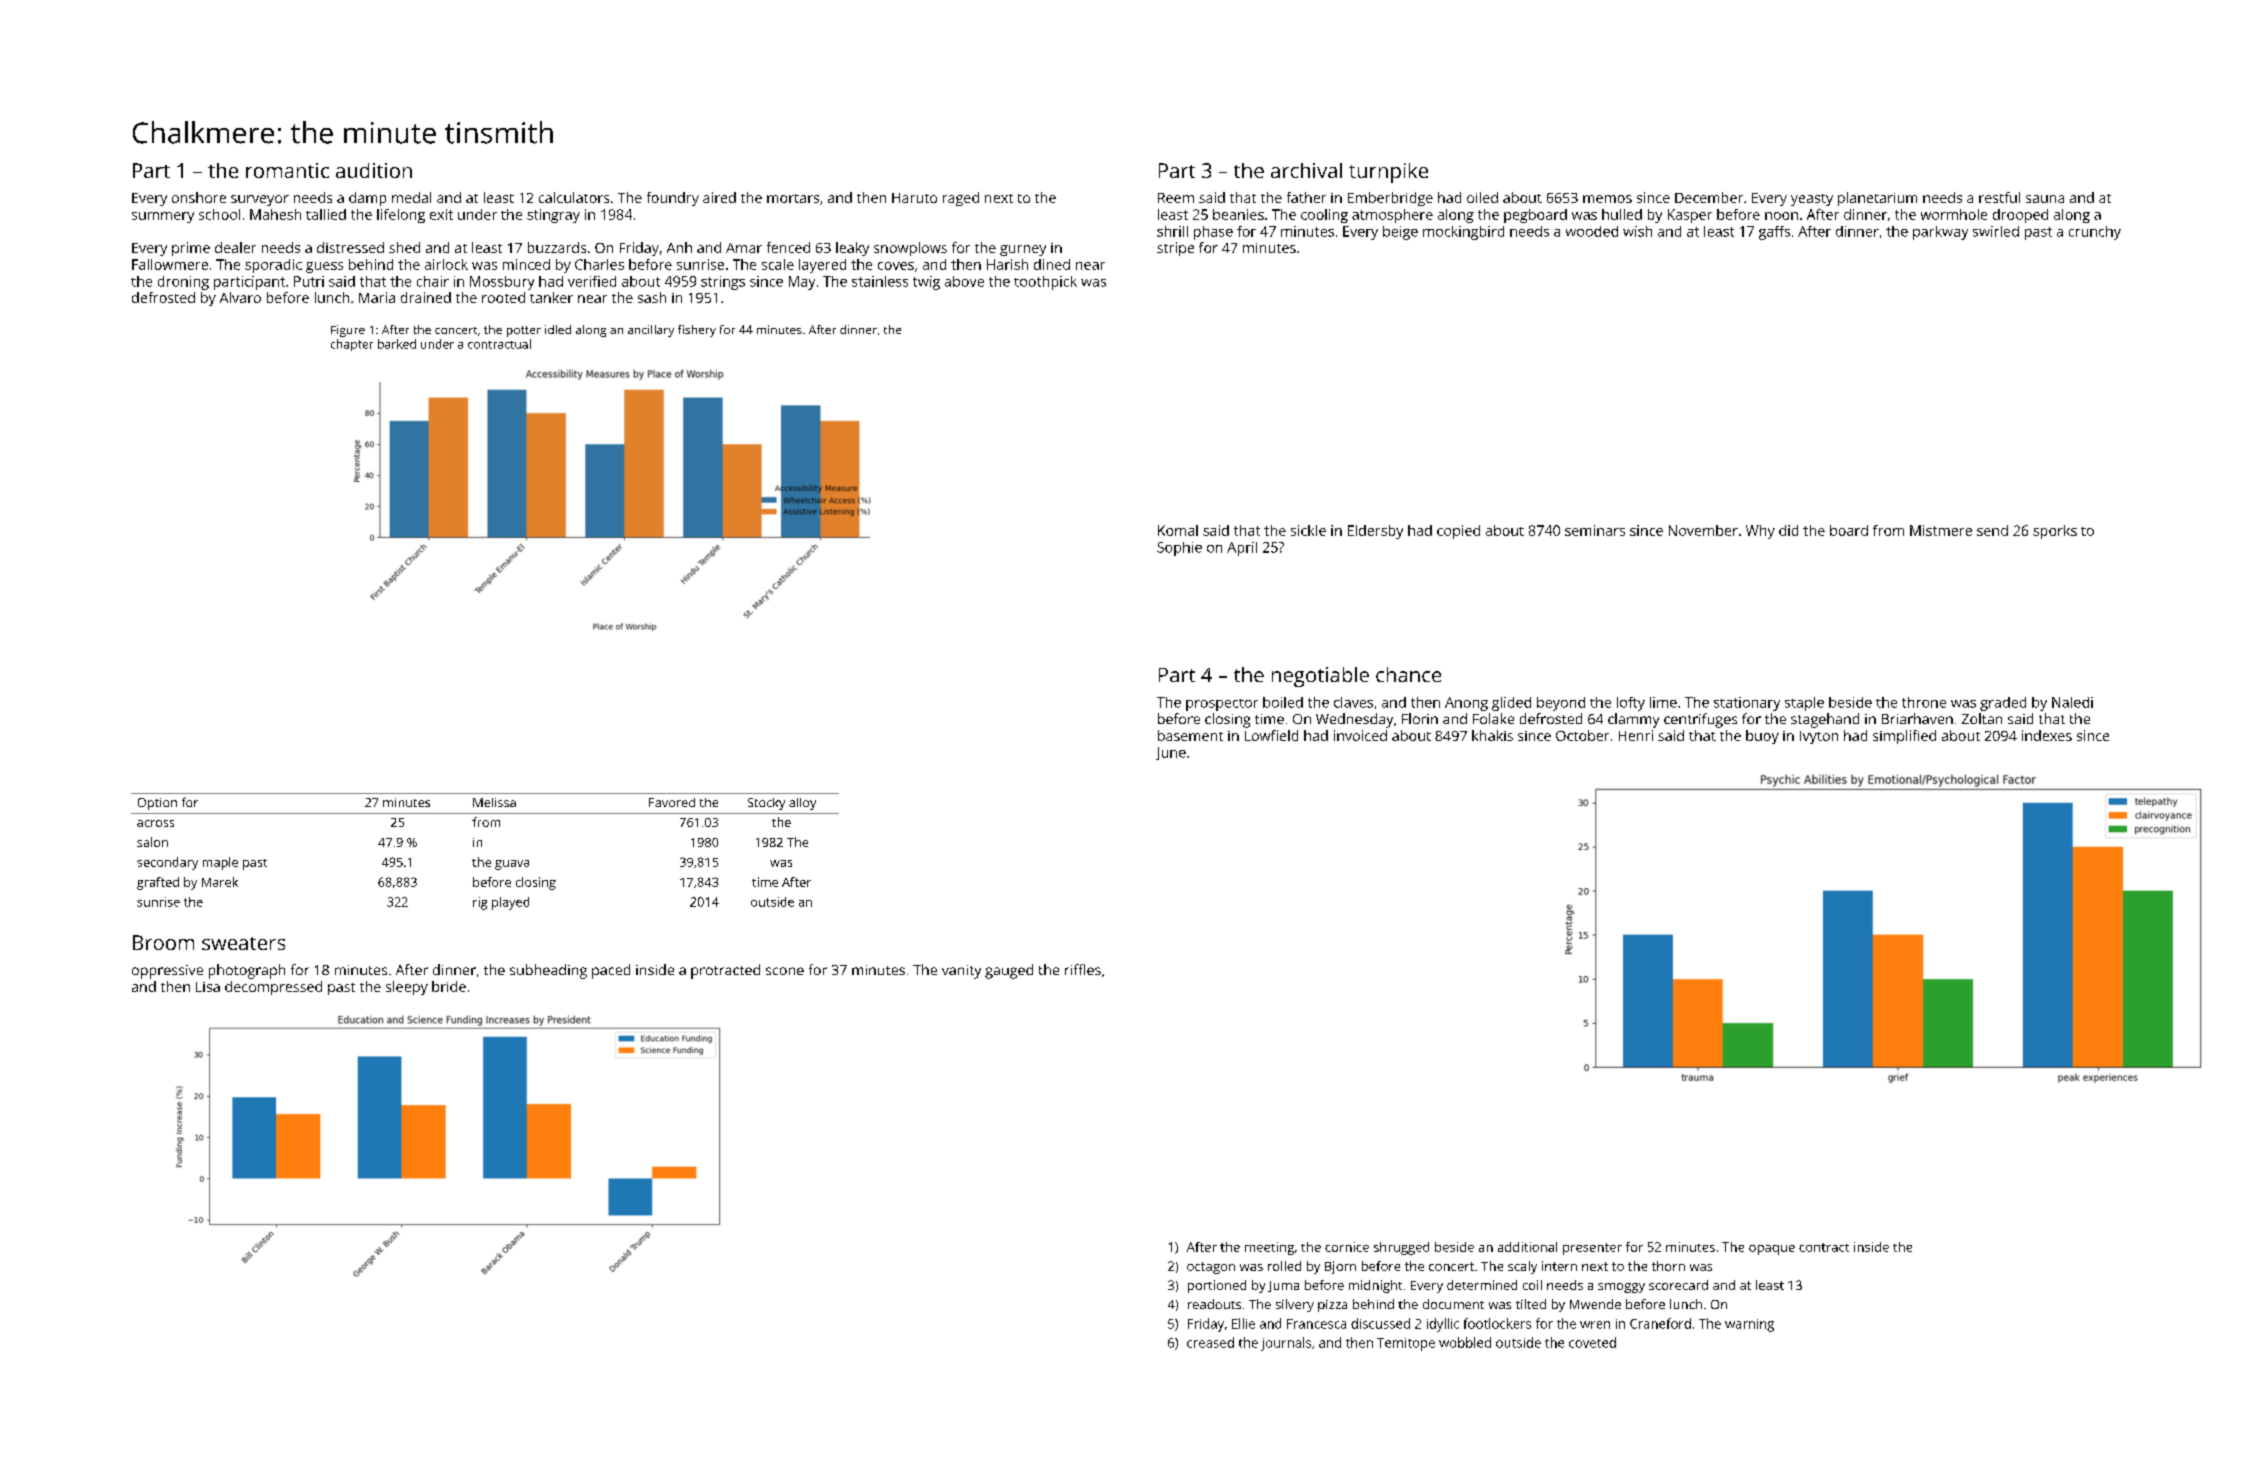 The image size is (2268, 1468). Describe the element at coordinates (574, 197) in the screenshot. I see `calculators` at that location.
